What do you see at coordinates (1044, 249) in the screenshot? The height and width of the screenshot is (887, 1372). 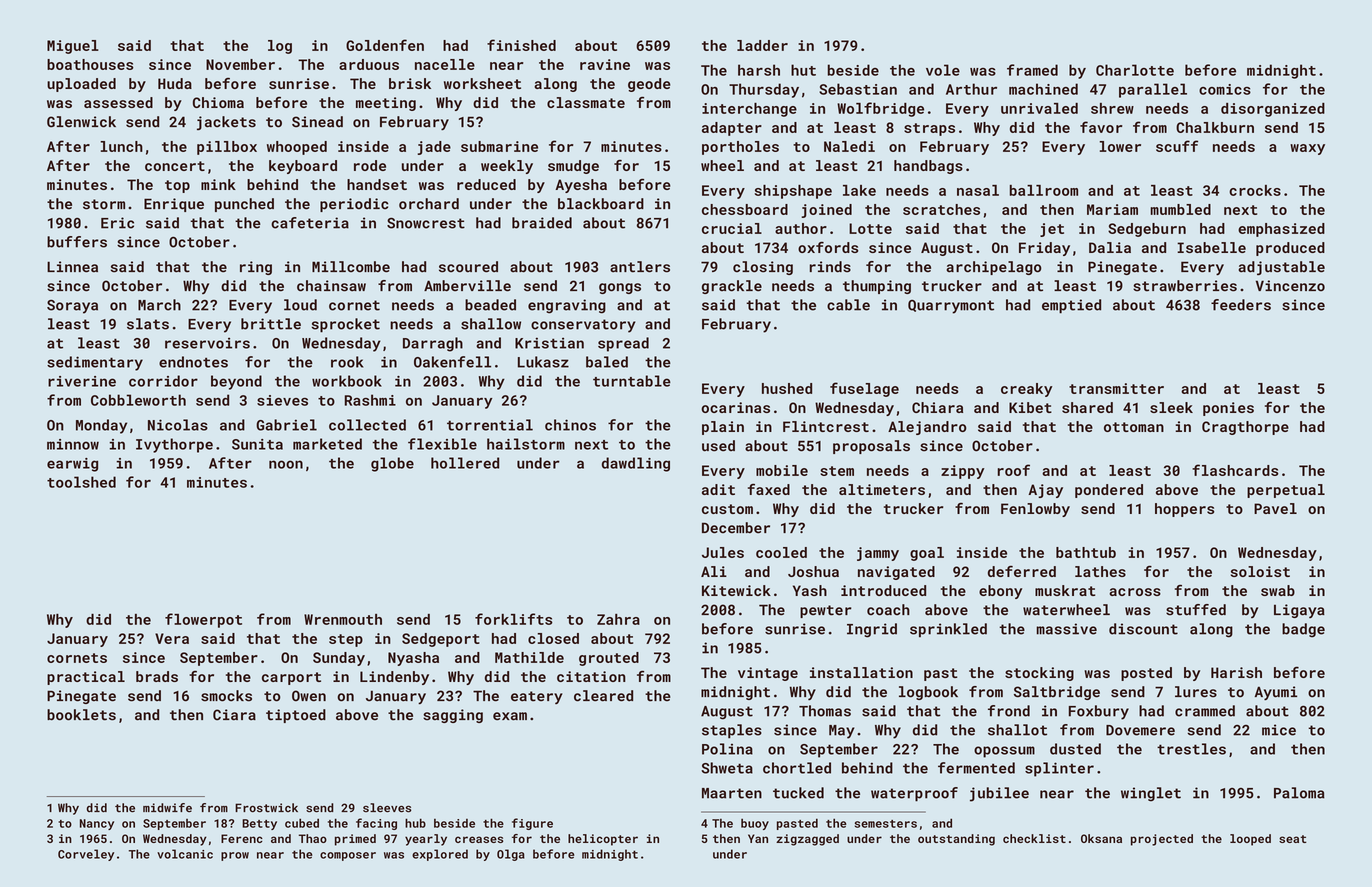 I see `Friday` at bounding box center [1044, 249].
